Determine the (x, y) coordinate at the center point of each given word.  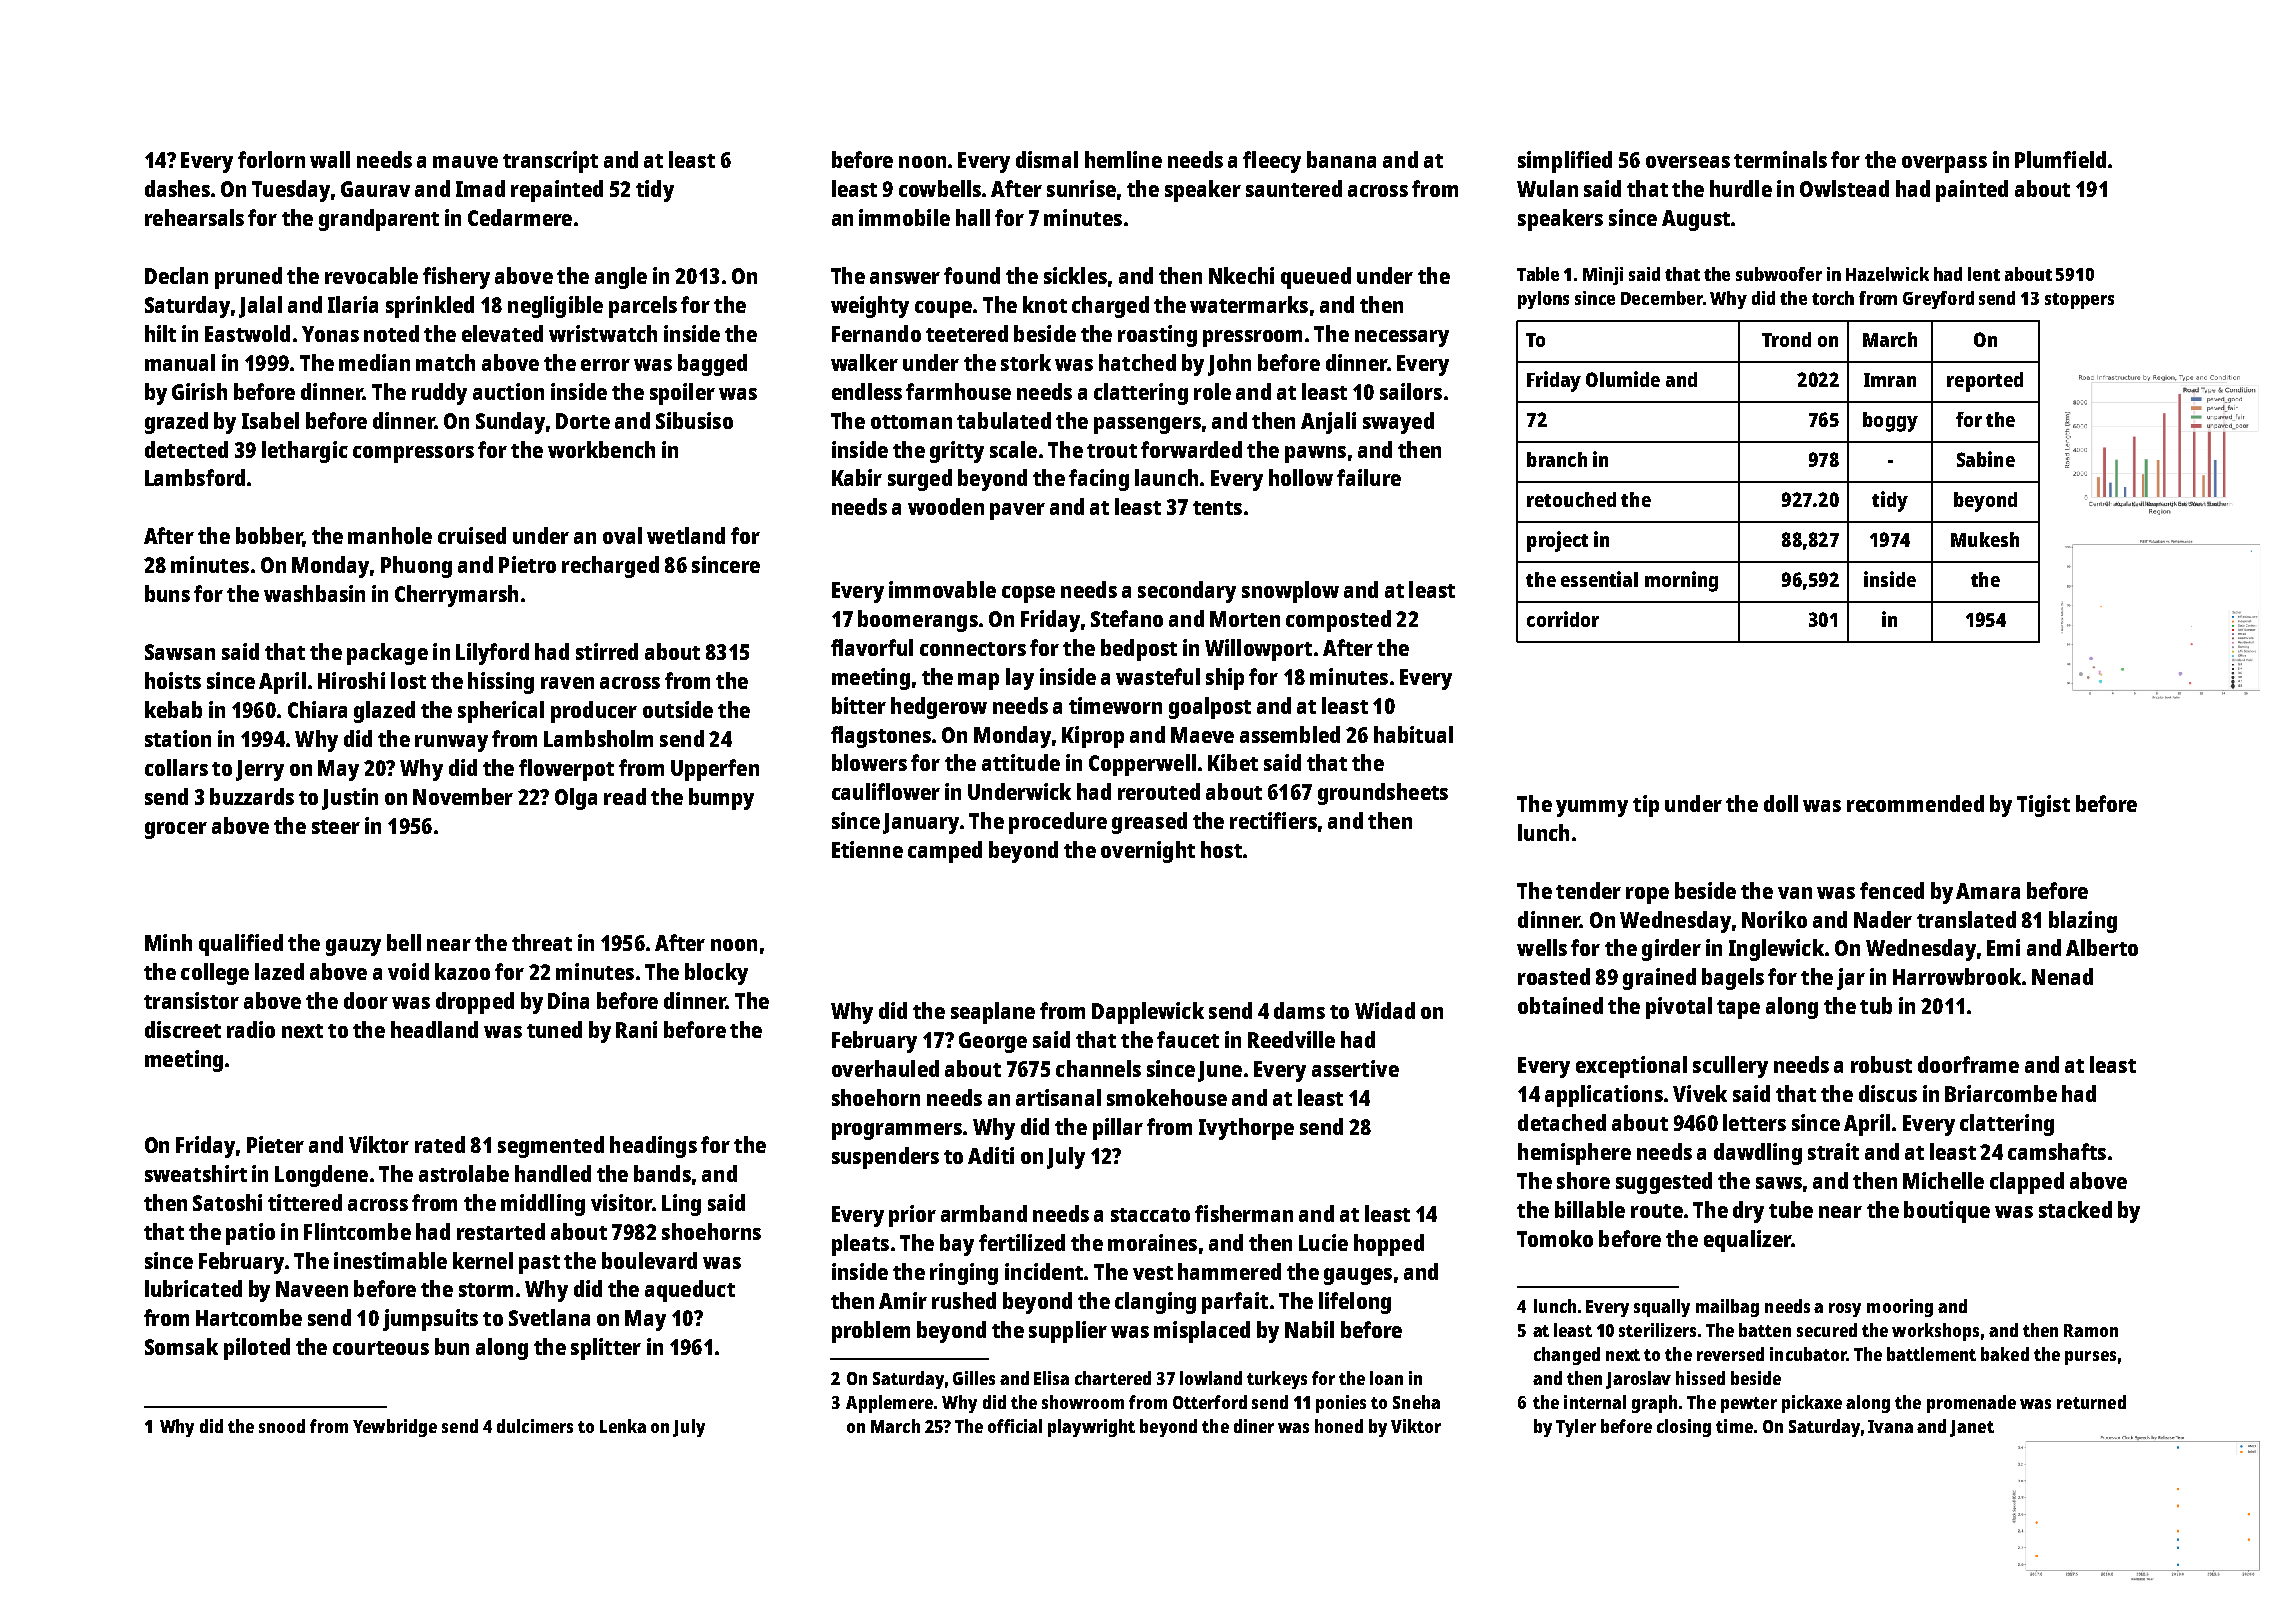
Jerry (260, 770)
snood (282, 1426)
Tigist (2043, 806)
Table (1538, 274)
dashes (177, 188)
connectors (973, 649)
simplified (1565, 162)
